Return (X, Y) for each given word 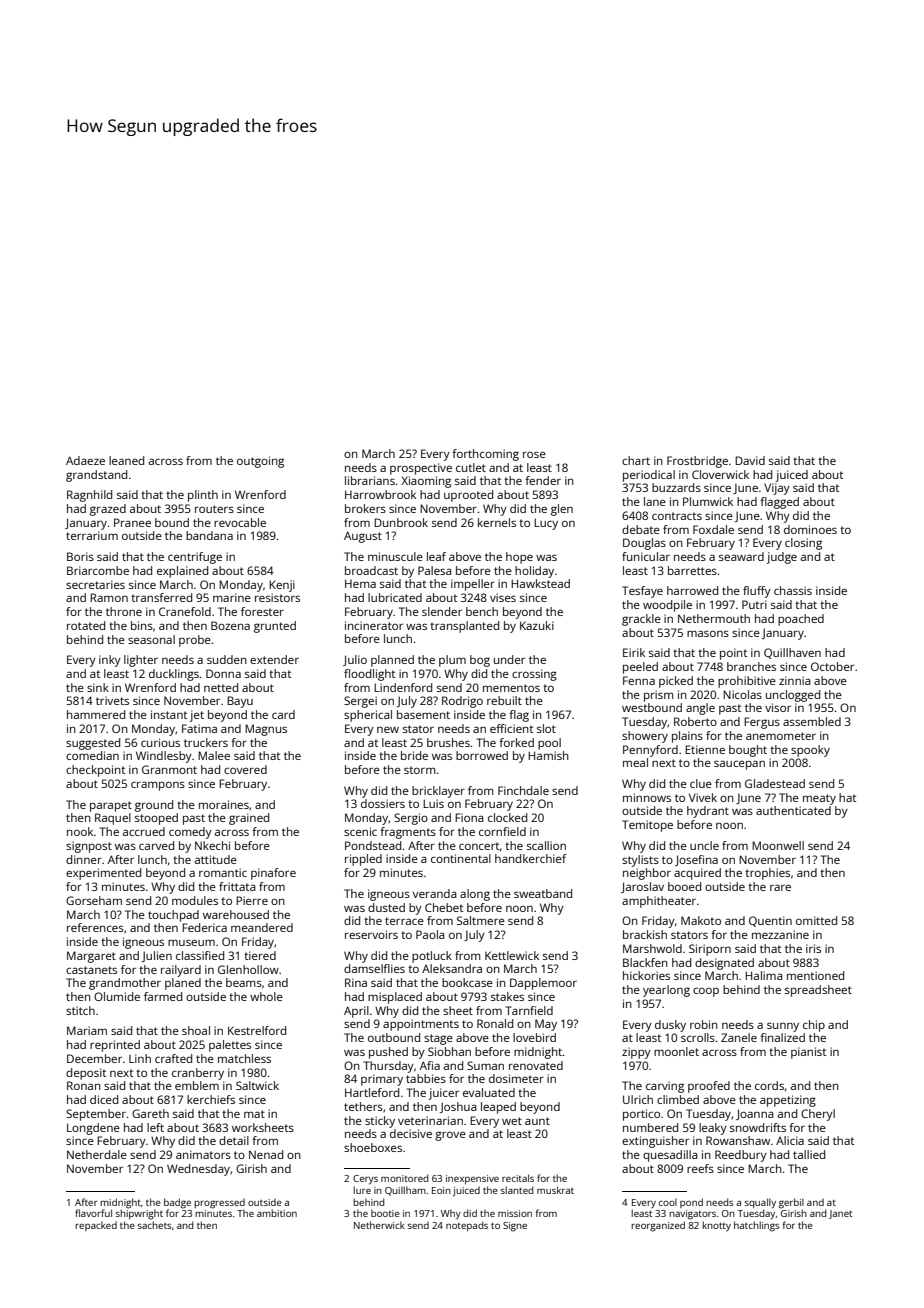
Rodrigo (462, 702)
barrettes (692, 570)
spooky (810, 751)
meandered (262, 927)
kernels (497, 522)
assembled (812, 721)
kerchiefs (211, 1099)
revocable (240, 522)
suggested (93, 744)
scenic (360, 831)
